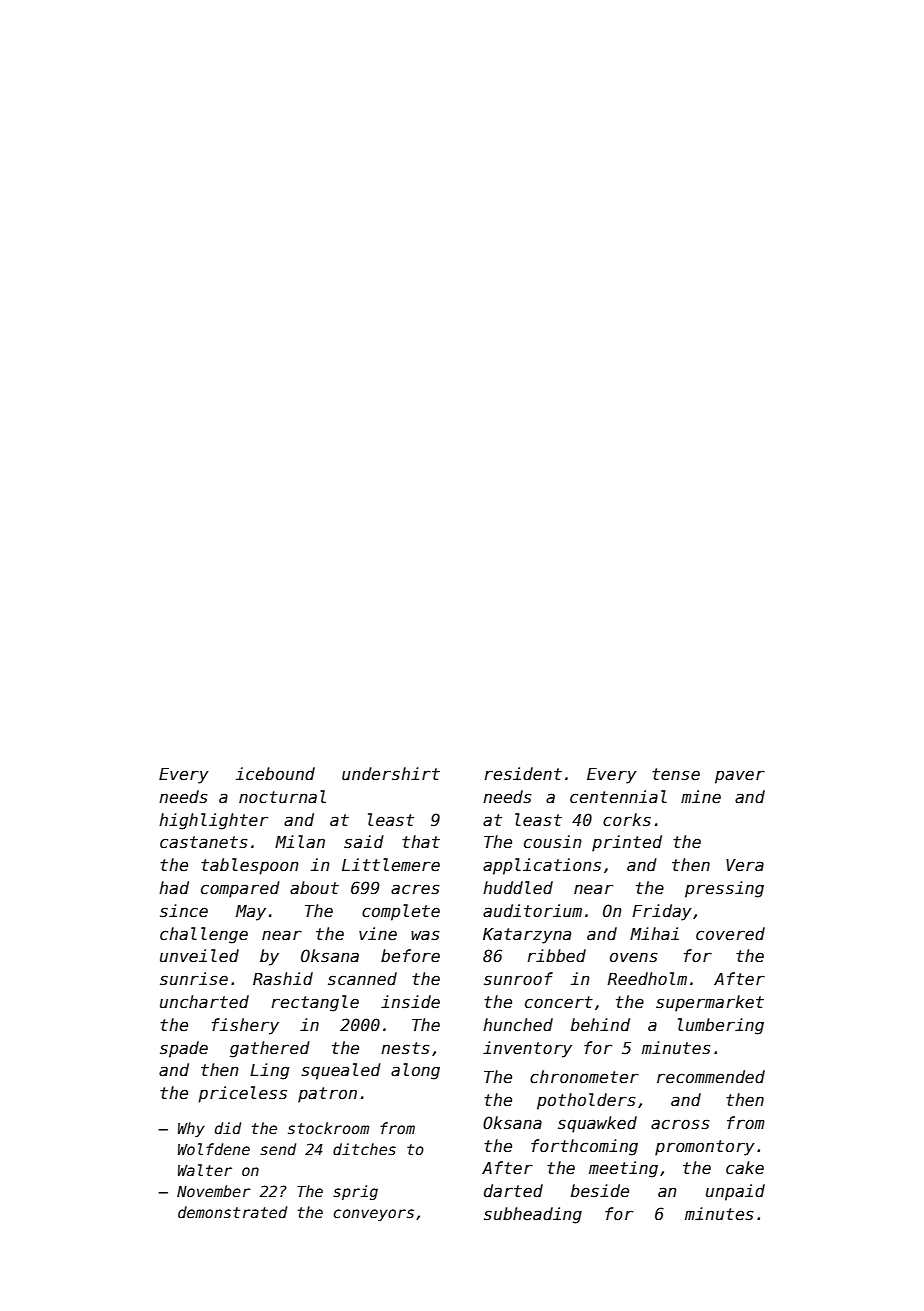 This page has width=924, height=1311. Describe the element at coordinates (740, 777) in the page. I see `paver` at that location.
